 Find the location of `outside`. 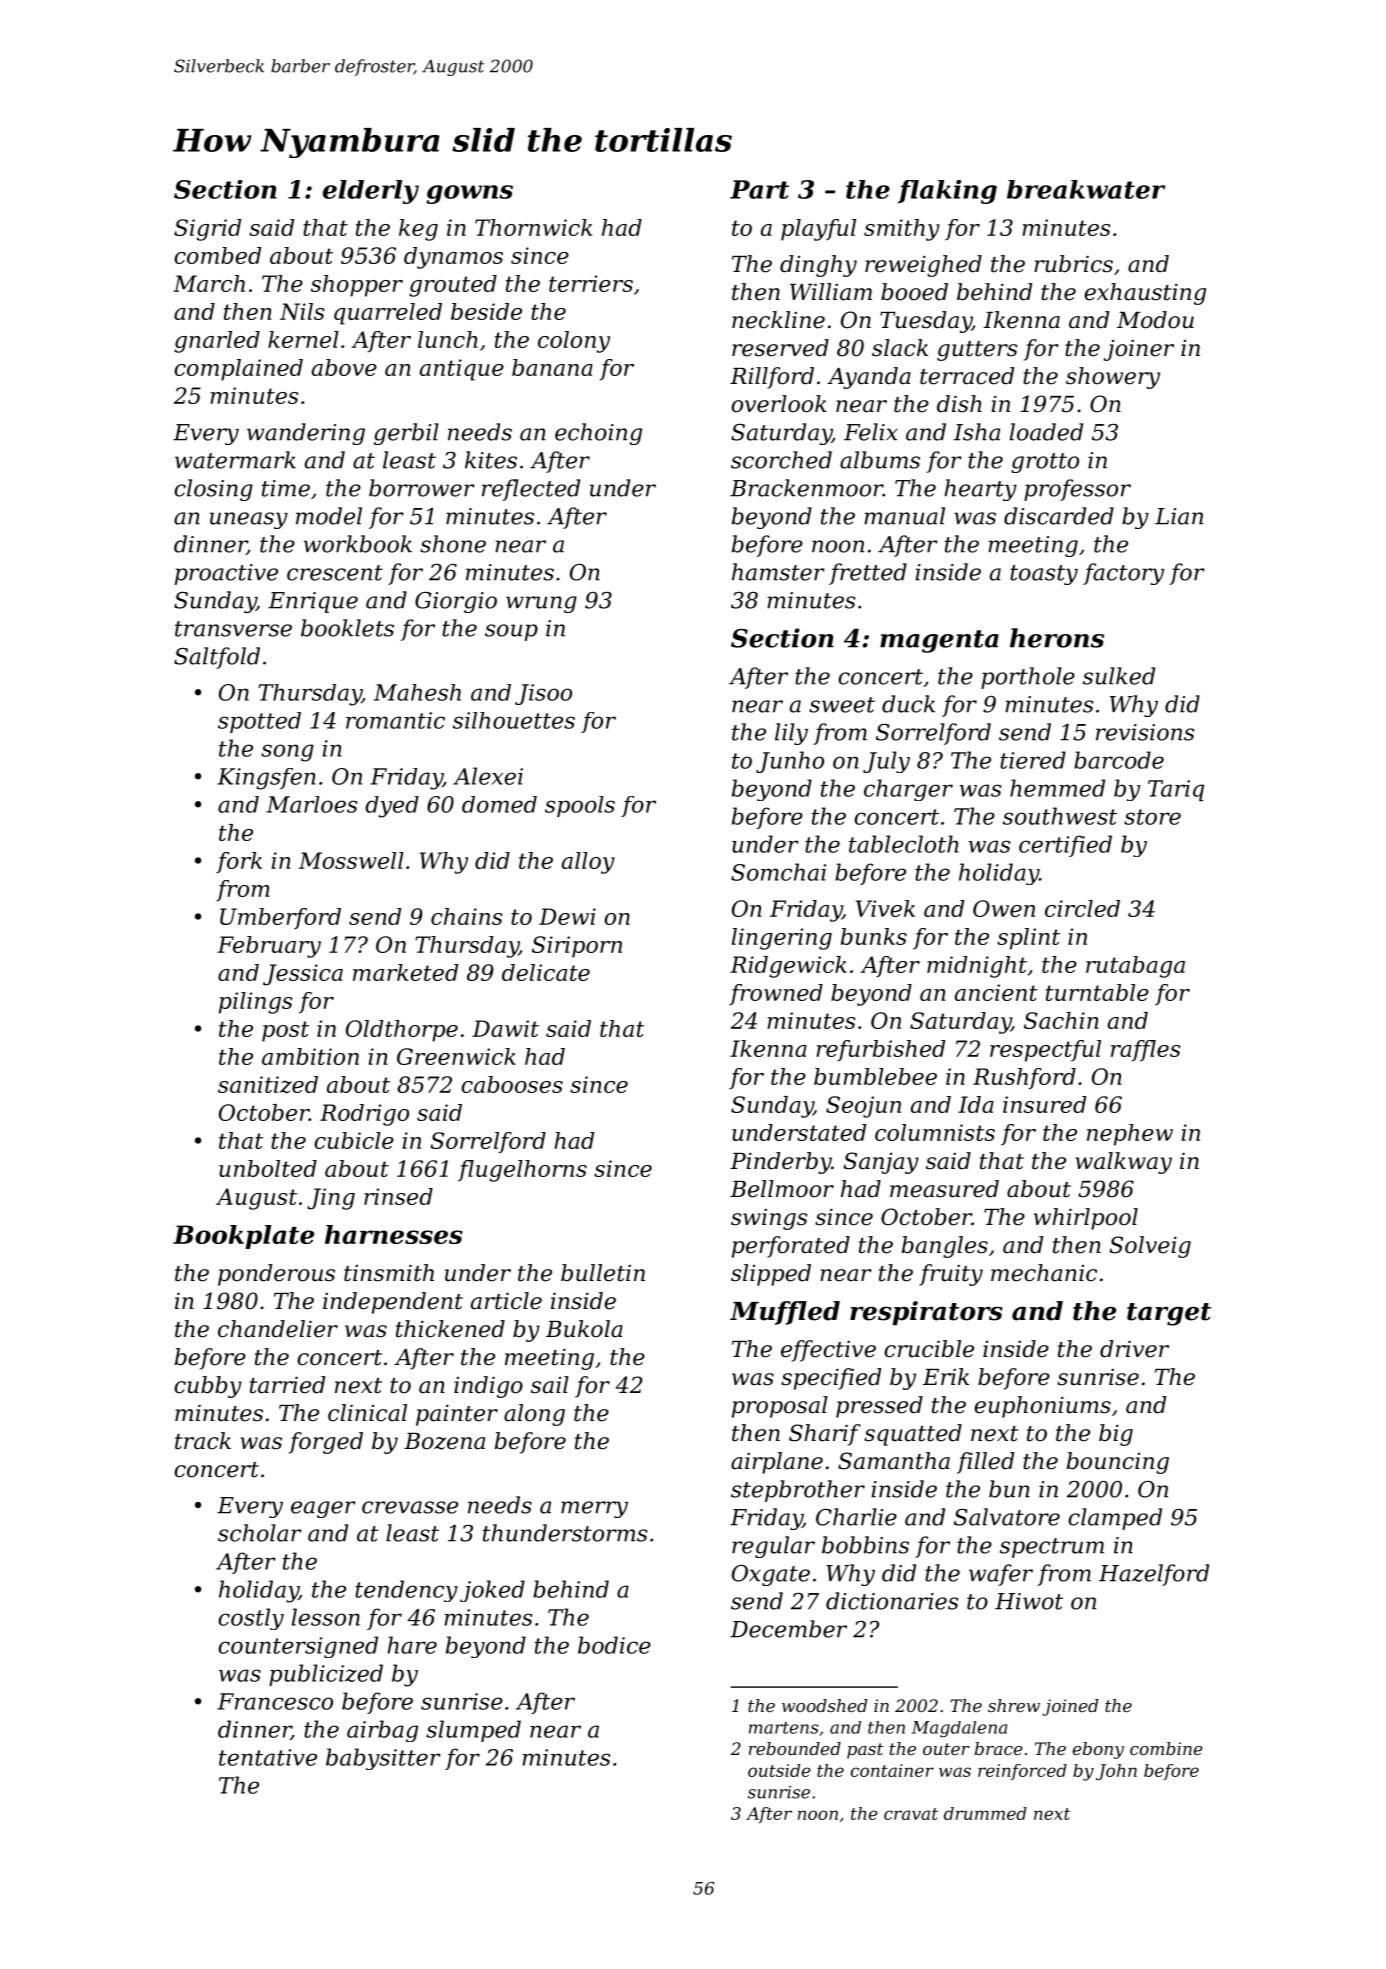

outside is located at coordinates (779, 1770).
